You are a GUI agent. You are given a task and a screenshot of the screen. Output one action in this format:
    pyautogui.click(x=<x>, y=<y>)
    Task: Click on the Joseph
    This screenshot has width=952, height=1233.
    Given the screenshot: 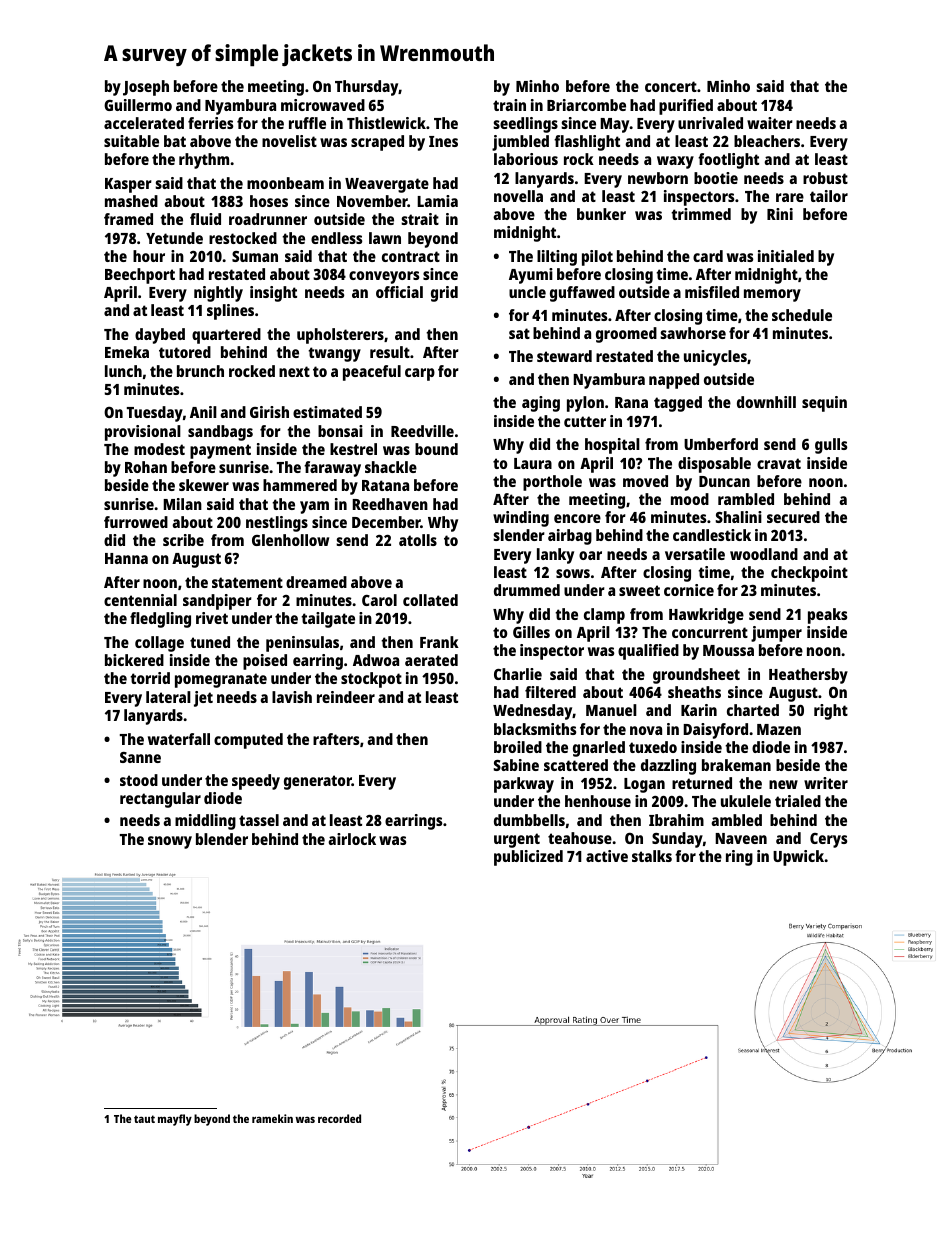 What is the action you would take?
    pyautogui.click(x=146, y=88)
